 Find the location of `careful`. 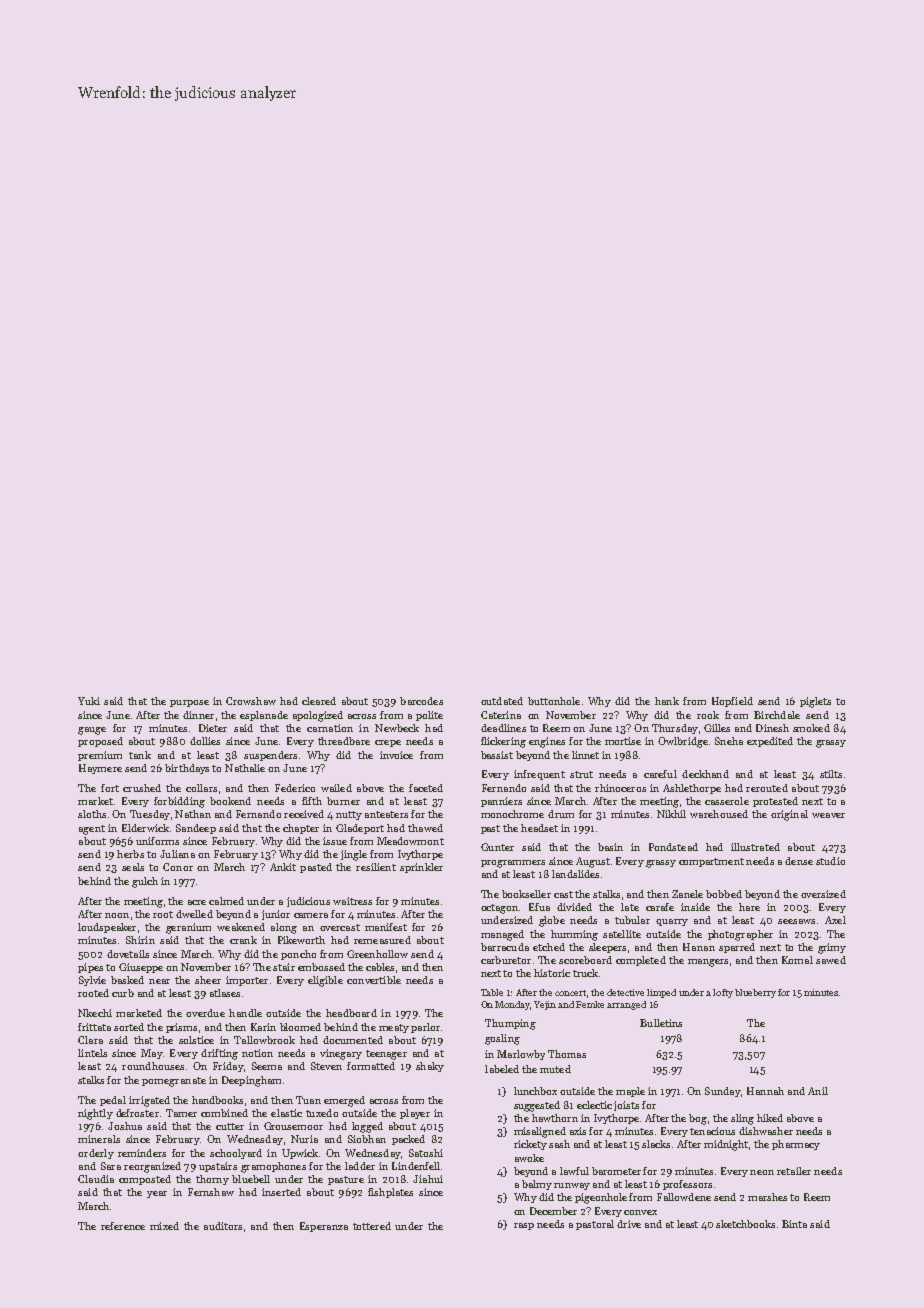

careful is located at coordinates (660, 774).
